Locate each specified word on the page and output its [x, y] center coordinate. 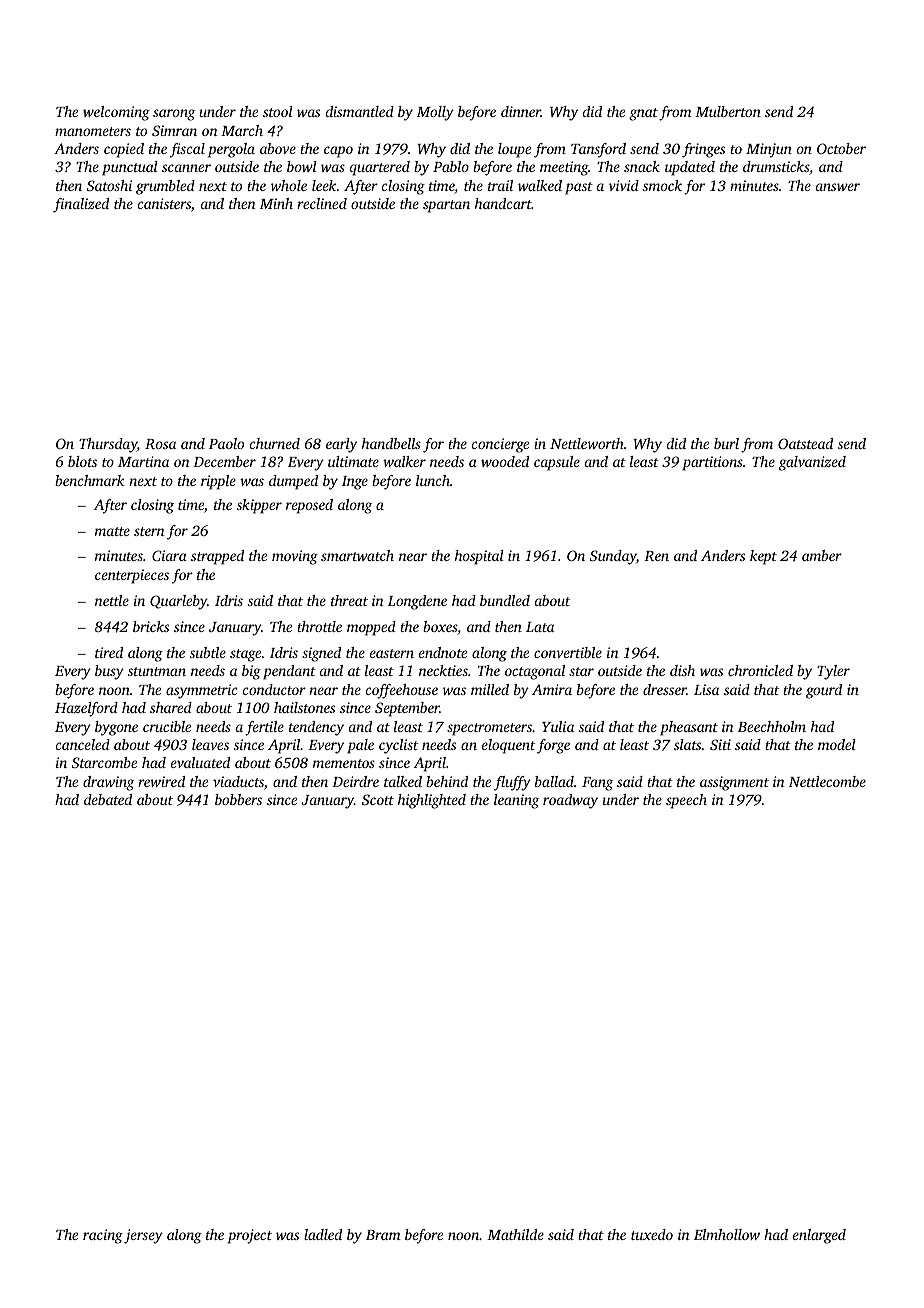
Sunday [613, 557]
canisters [164, 203]
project [250, 1236]
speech [686, 801]
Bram [383, 1235]
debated [108, 799]
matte [112, 531]
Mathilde [515, 1234]
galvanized [812, 463]
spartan [446, 206]
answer [838, 187]
